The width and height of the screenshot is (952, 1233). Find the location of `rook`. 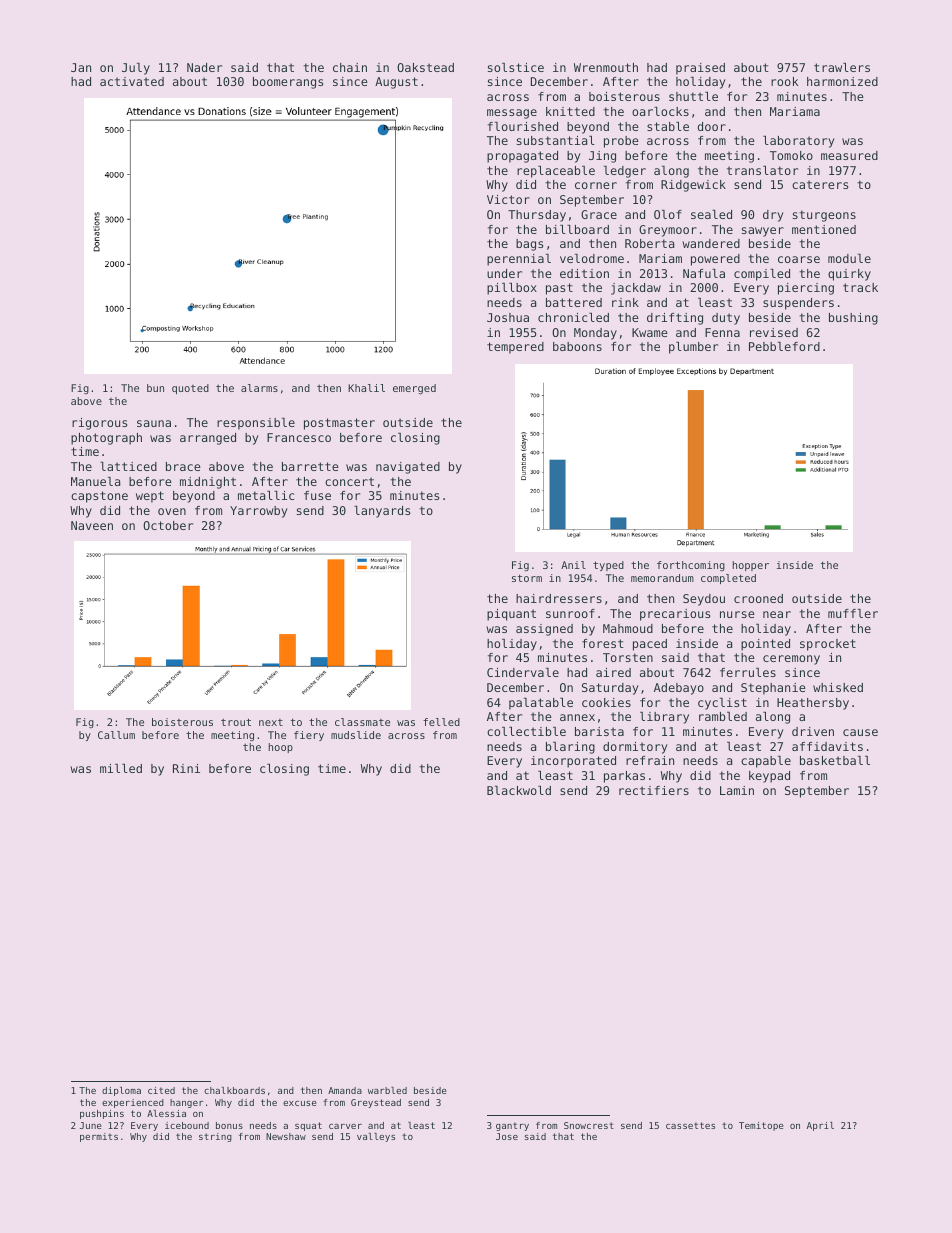

rook is located at coordinates (784, 81).
